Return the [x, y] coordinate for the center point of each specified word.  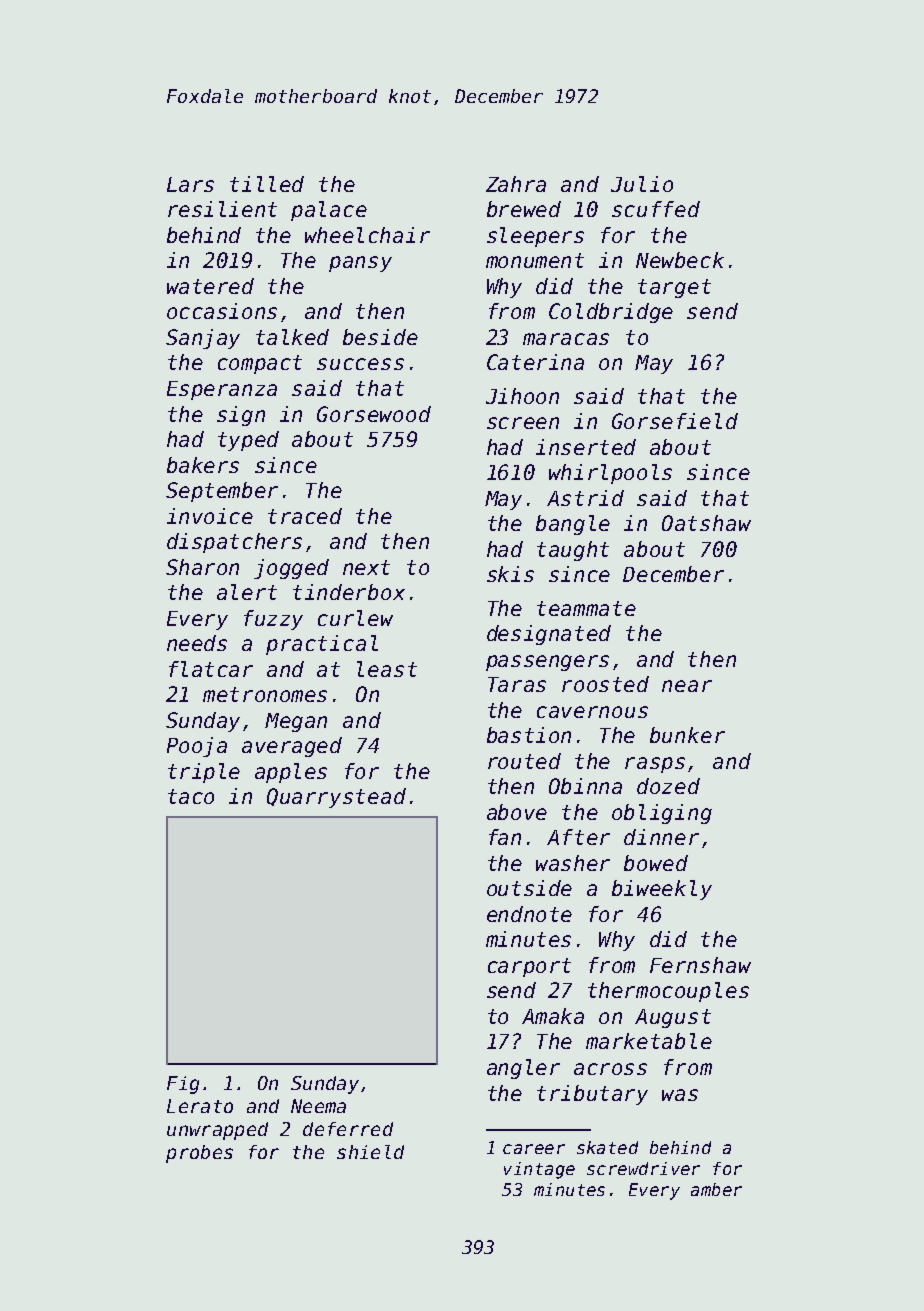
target [674, 288]
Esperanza [222, 390]
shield [370, 1152]
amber [716, 1189]
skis [510, 574]
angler [523, 1069]
